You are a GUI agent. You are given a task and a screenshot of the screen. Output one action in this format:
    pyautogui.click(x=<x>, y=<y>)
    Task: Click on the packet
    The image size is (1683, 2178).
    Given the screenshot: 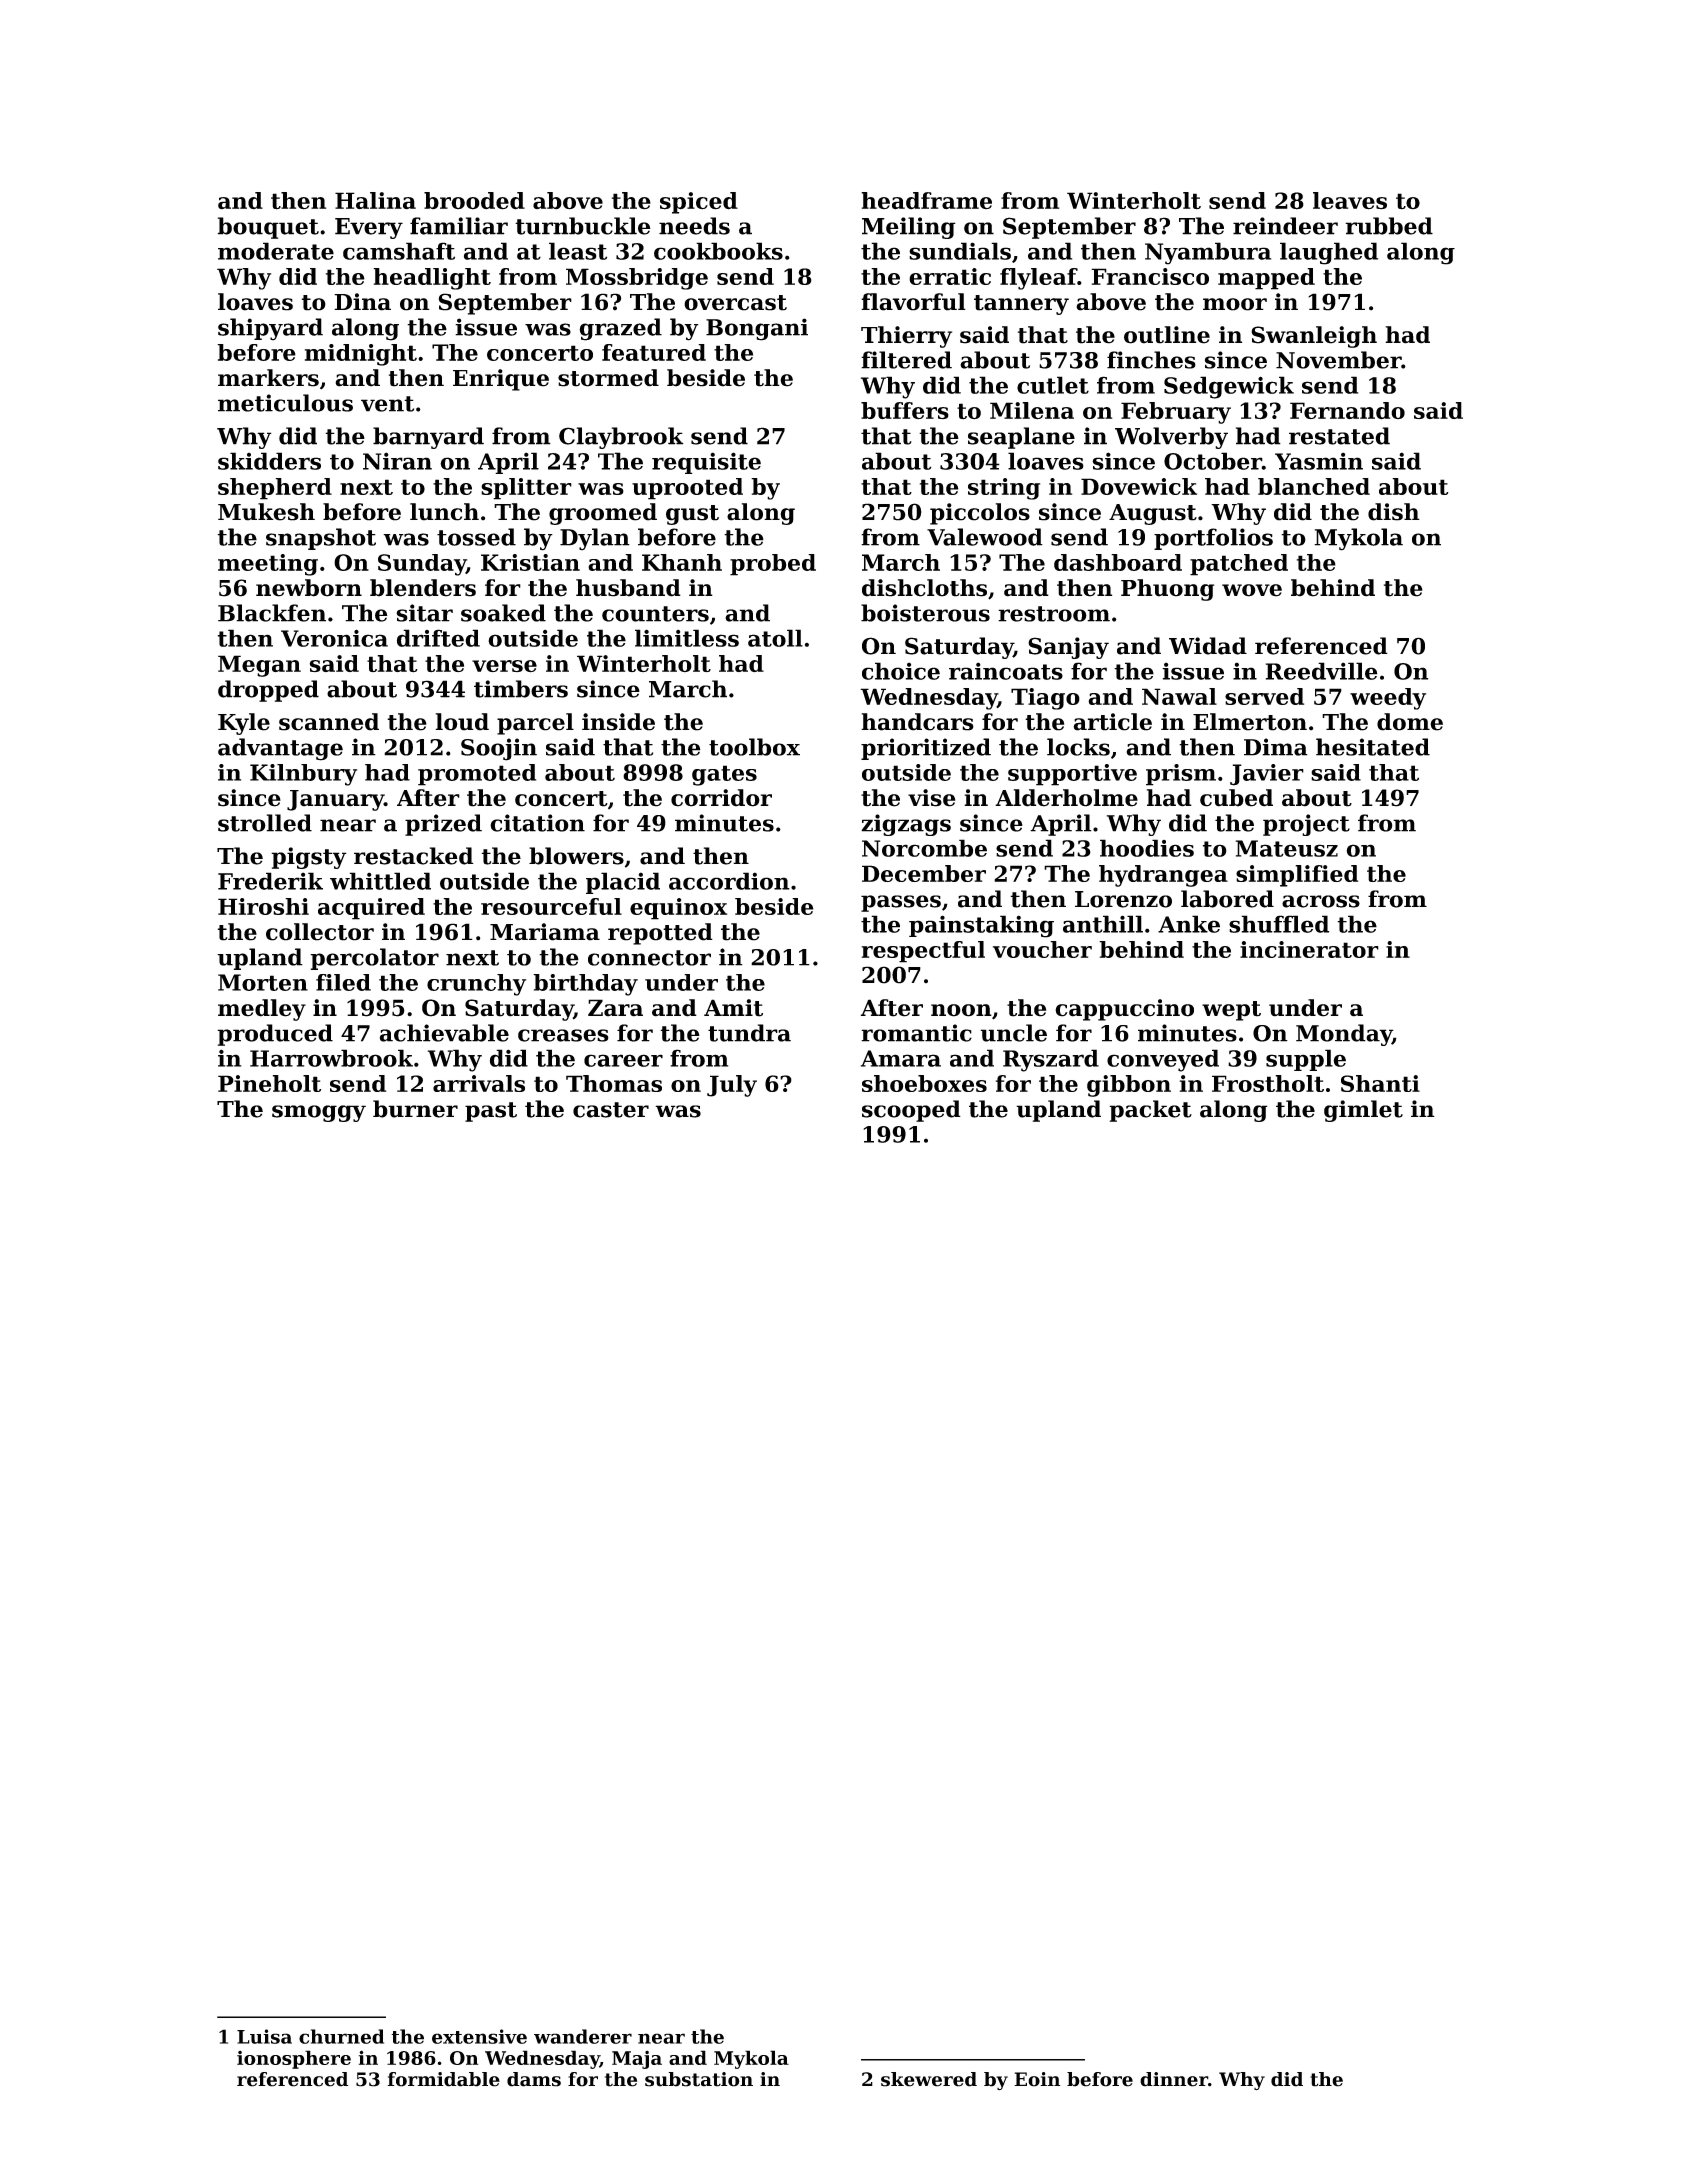 What is the action you would take?
    pyautogui.click(x=1150, y=1111)
